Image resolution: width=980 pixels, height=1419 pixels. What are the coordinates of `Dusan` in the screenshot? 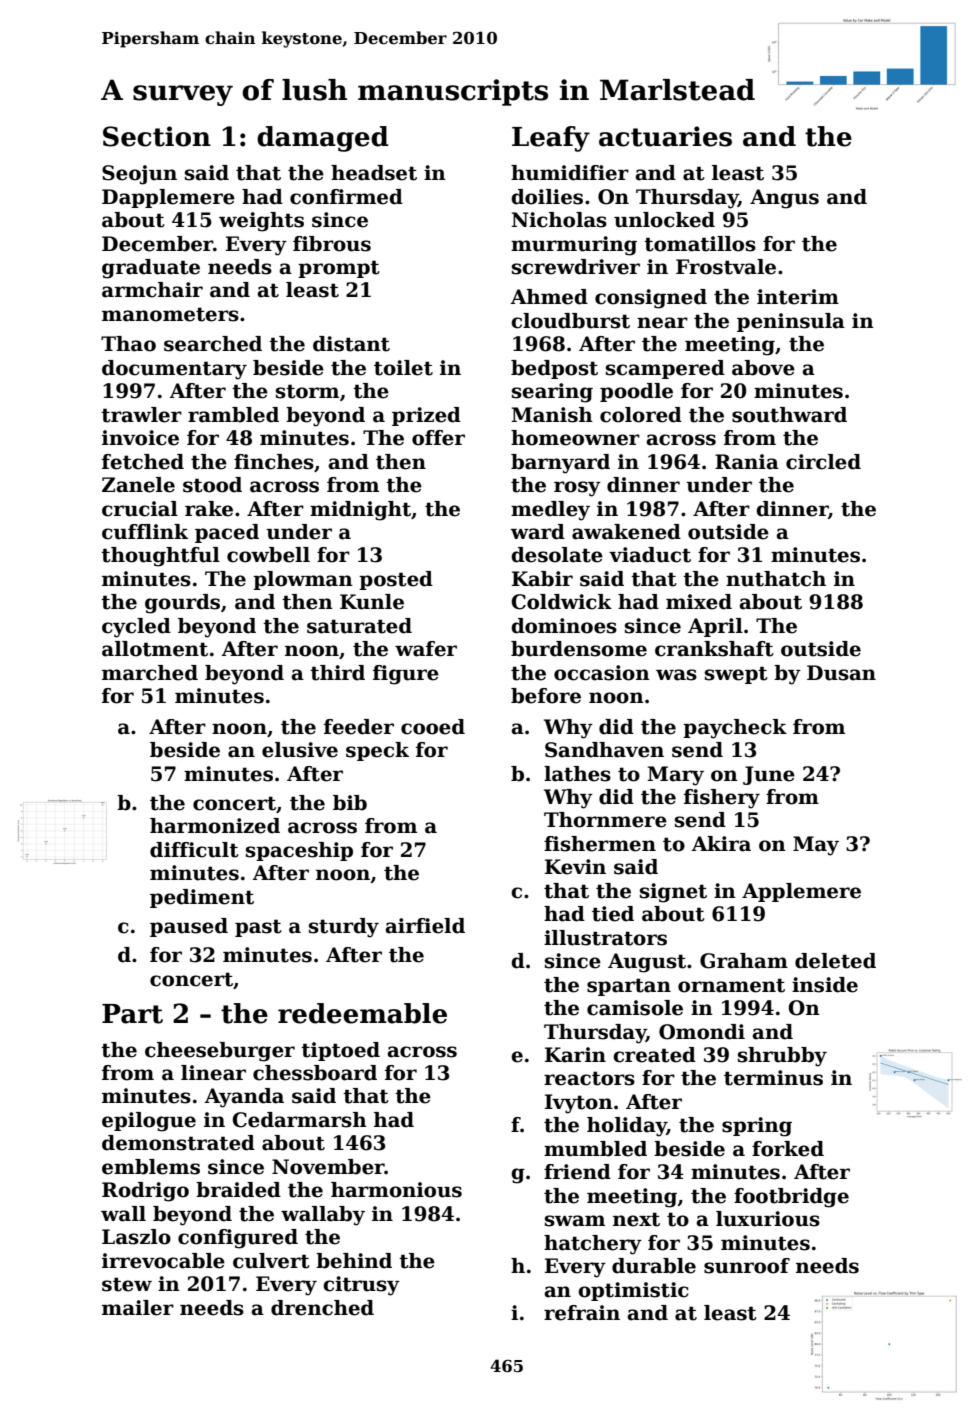 It's located at (841, 673).
